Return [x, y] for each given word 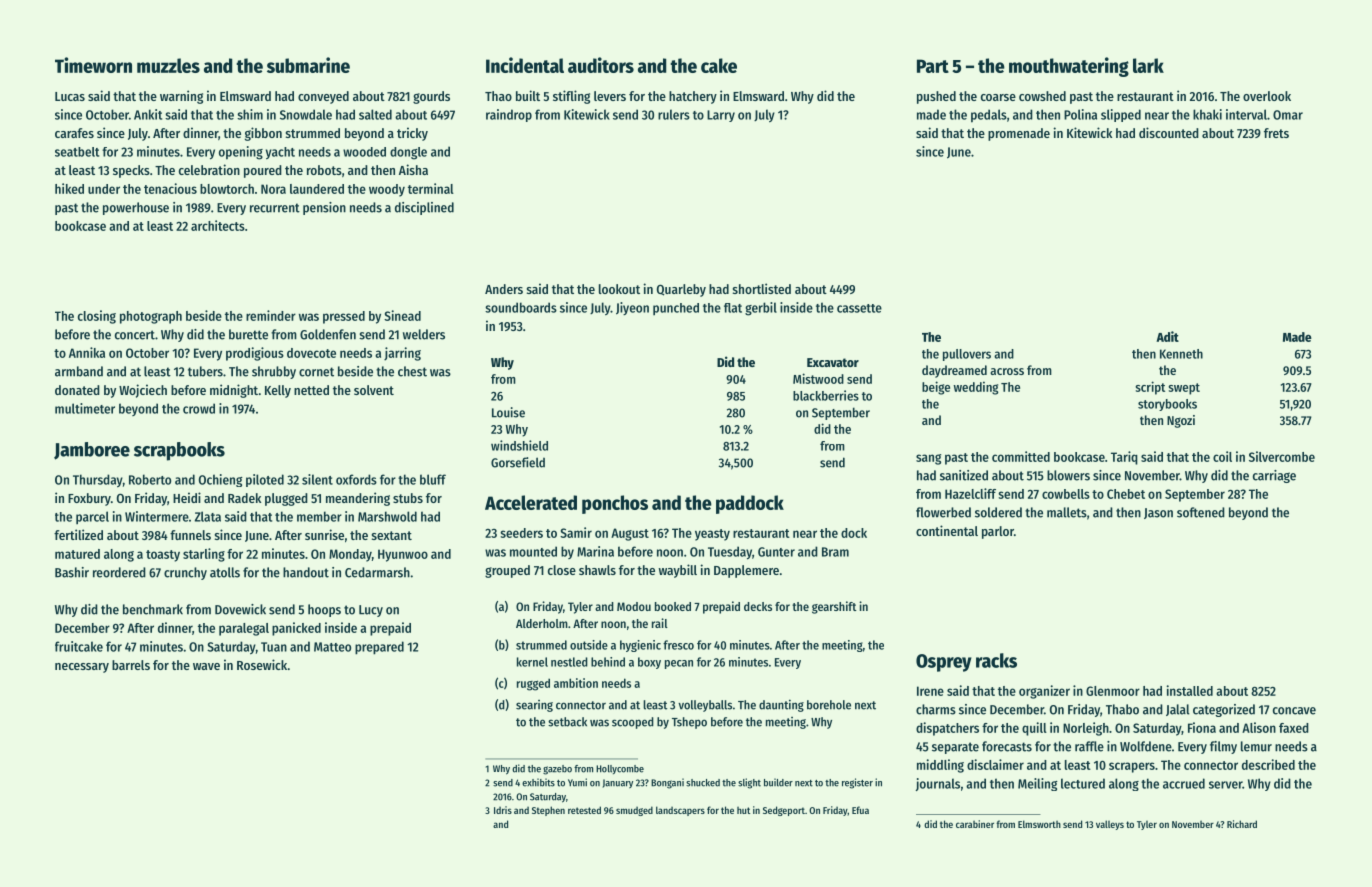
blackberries [826, 395]
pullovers [967, 355]
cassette [859, 308]
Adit [1167, 336]
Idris [503, 810]
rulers [674, 114]
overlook [1267, 96]
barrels [131, 665]
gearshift [834, 607]
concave [1294, 711]
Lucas [70, 96]
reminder [271, 315]
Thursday [98, 480]
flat [733, 308]
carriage [1274, 476]
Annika [87, 352]
